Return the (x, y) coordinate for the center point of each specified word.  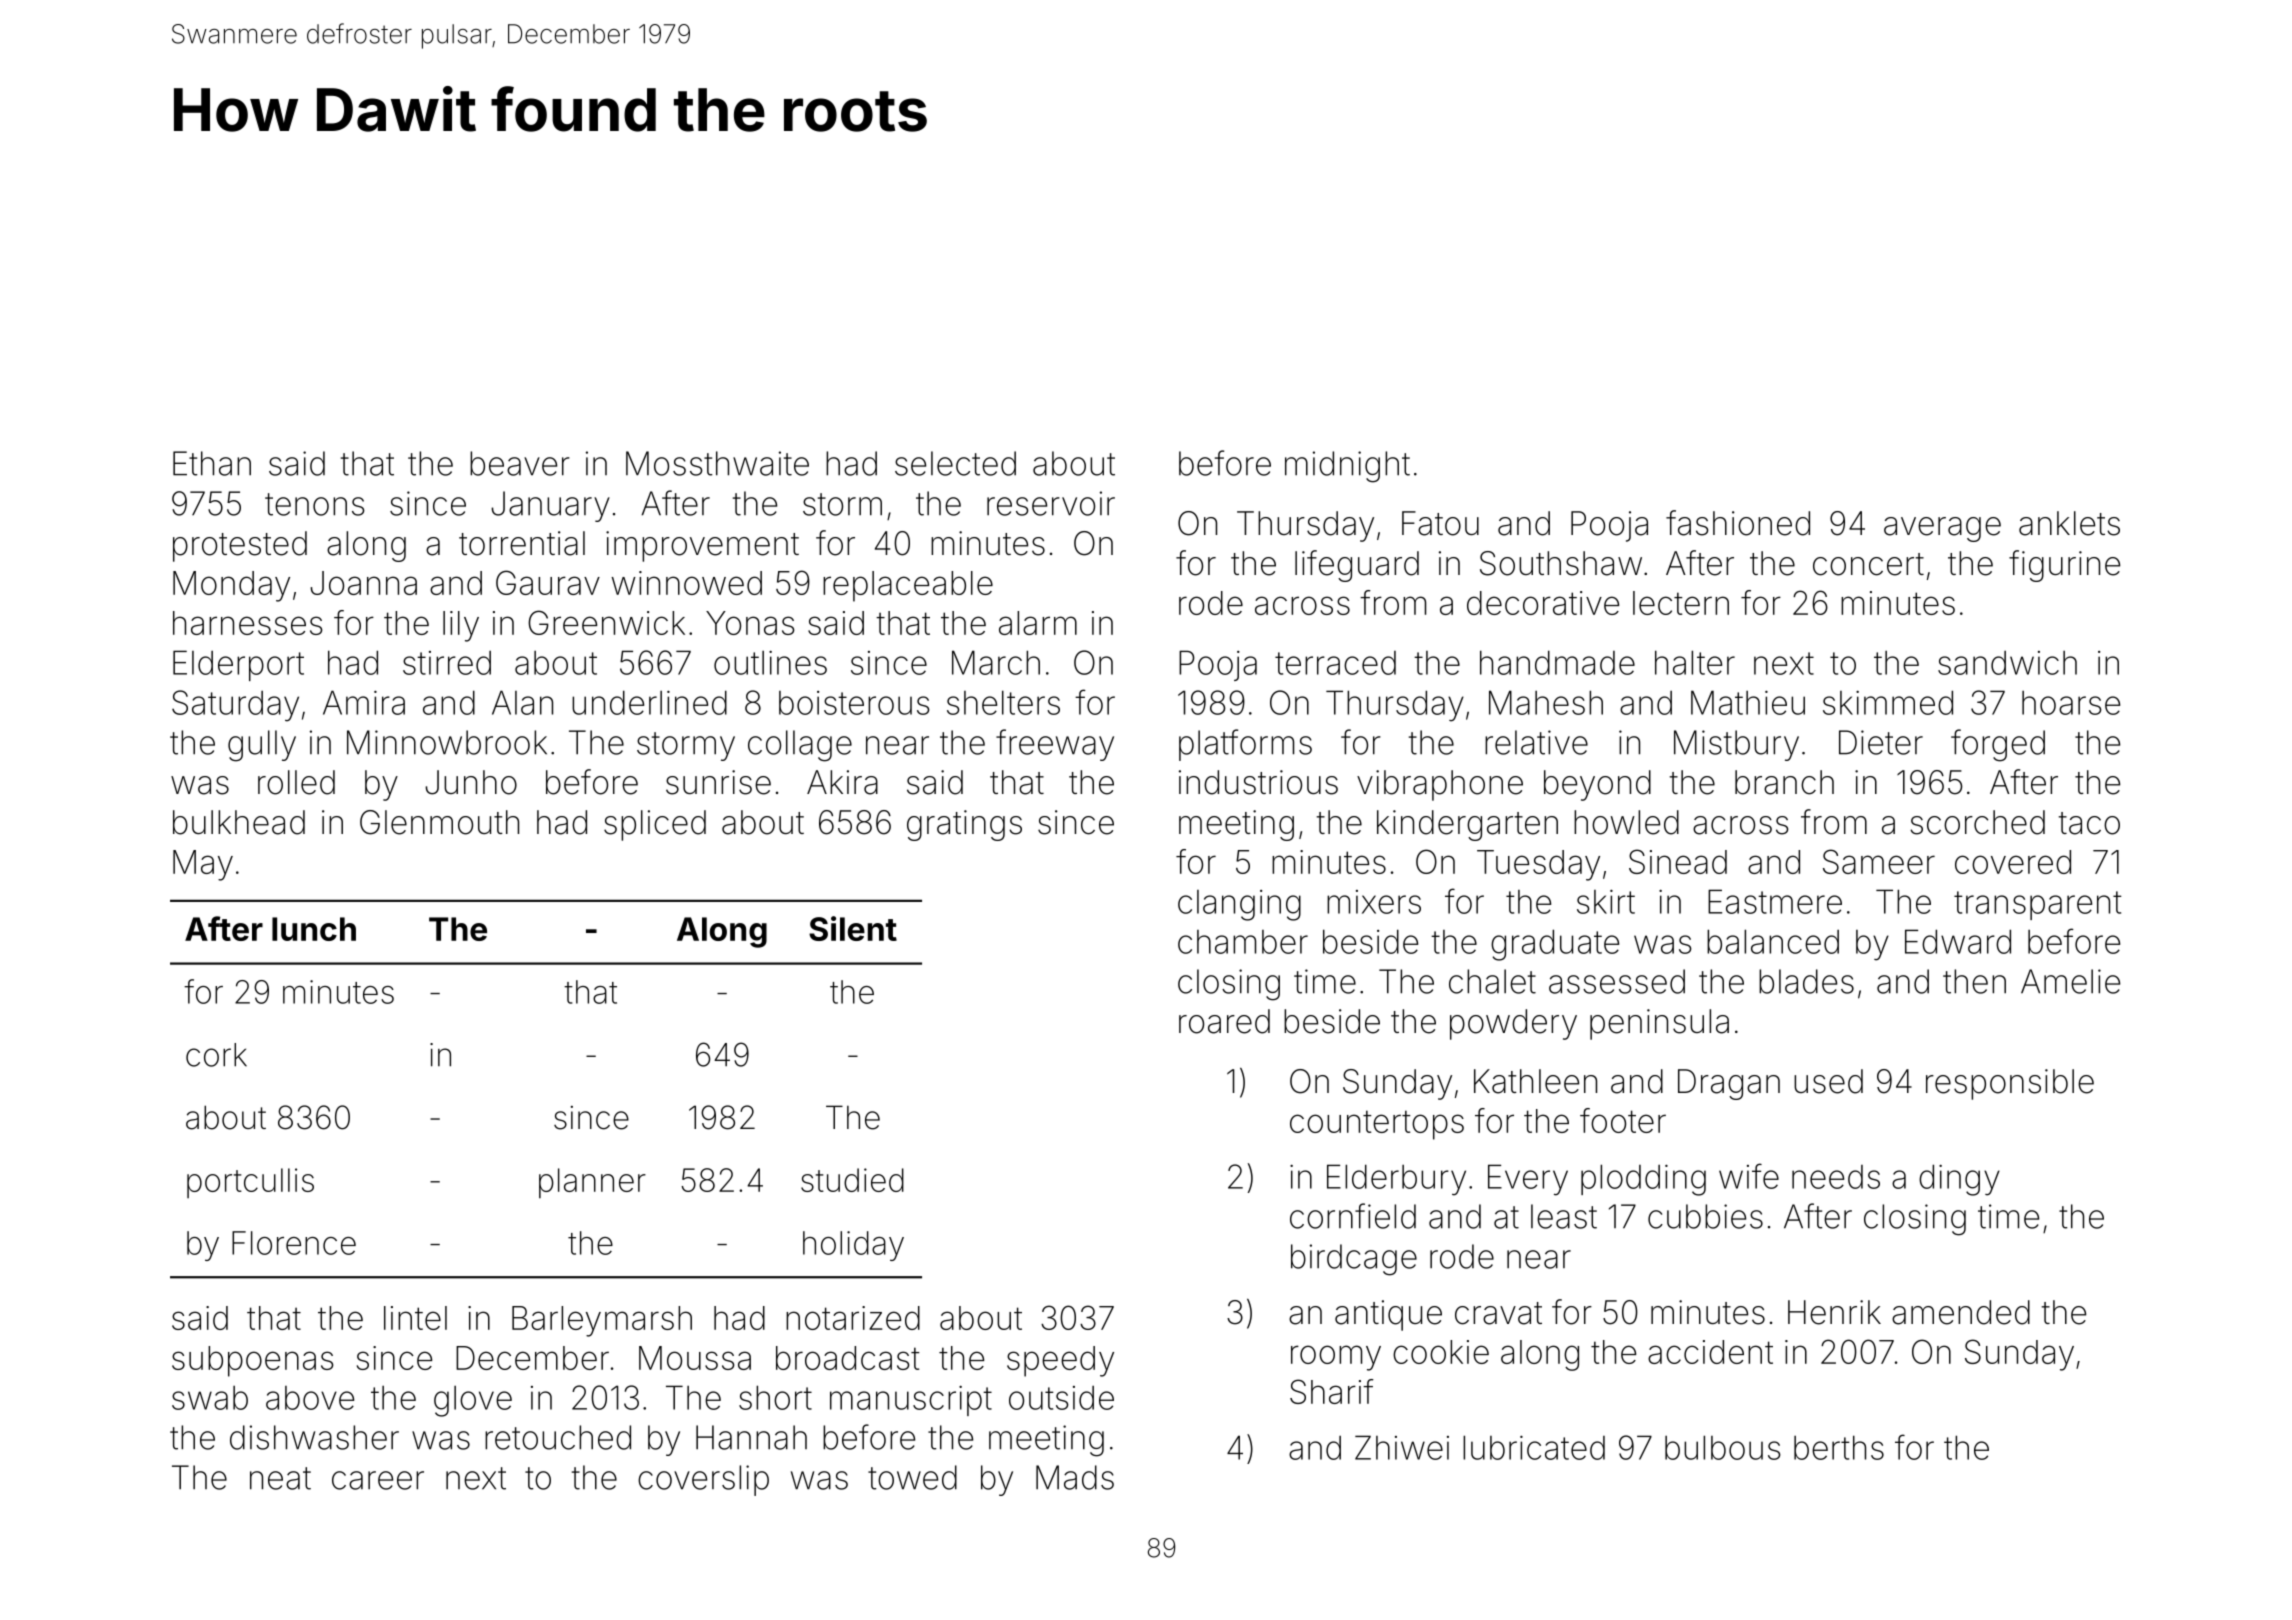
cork (216, 1055)
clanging (1239, 905)
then (1974, 981)
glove (473, 1401)
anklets (2069, 523)
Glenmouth (439, 822)
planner (592, 1183)
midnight (1347, 467)
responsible (2010, 1084)
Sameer (1879, 861)
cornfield (1353, 1216)
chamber (1243, 942)
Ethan (212, 463)
